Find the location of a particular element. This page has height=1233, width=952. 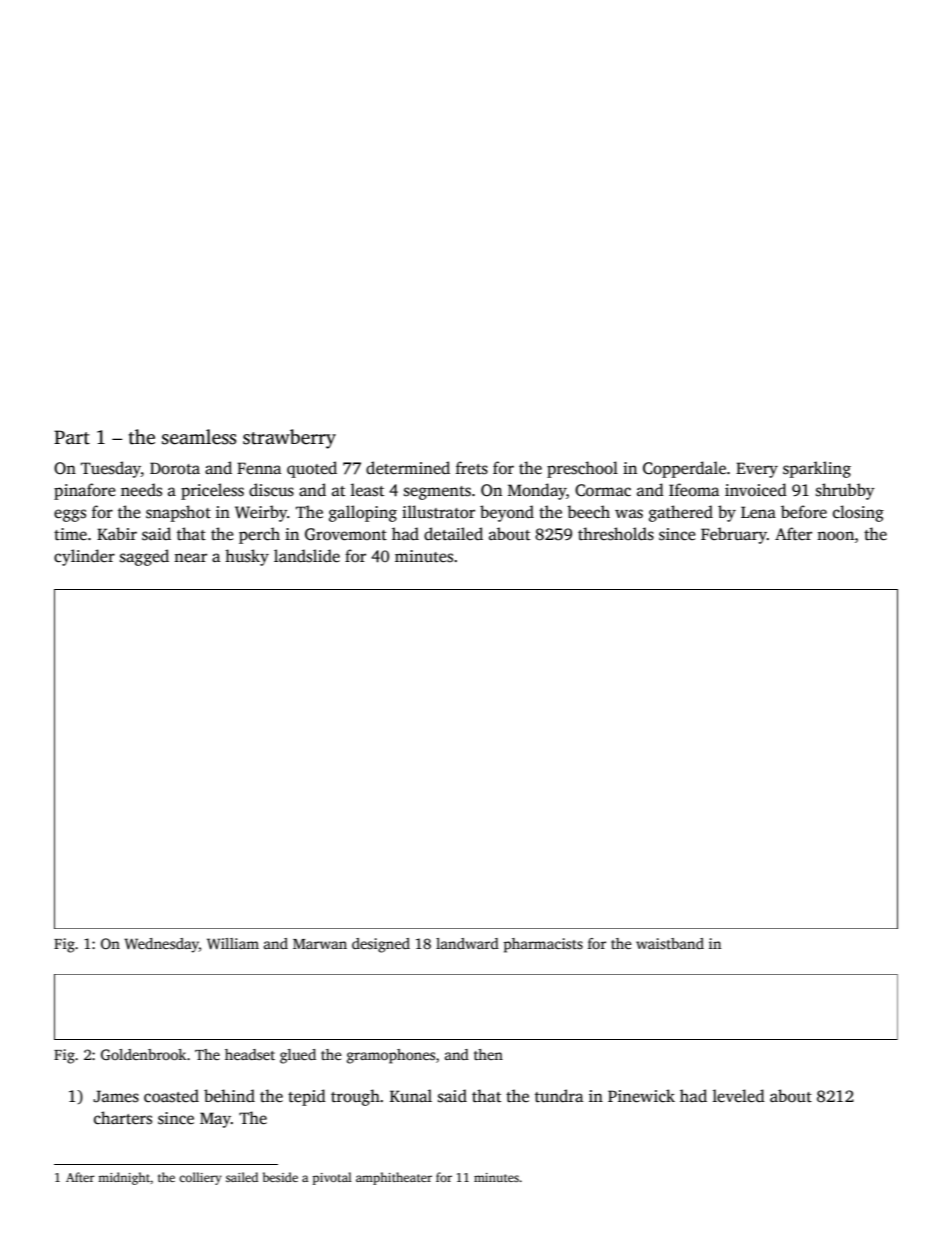

landward is located at coordinates (467, 943).
